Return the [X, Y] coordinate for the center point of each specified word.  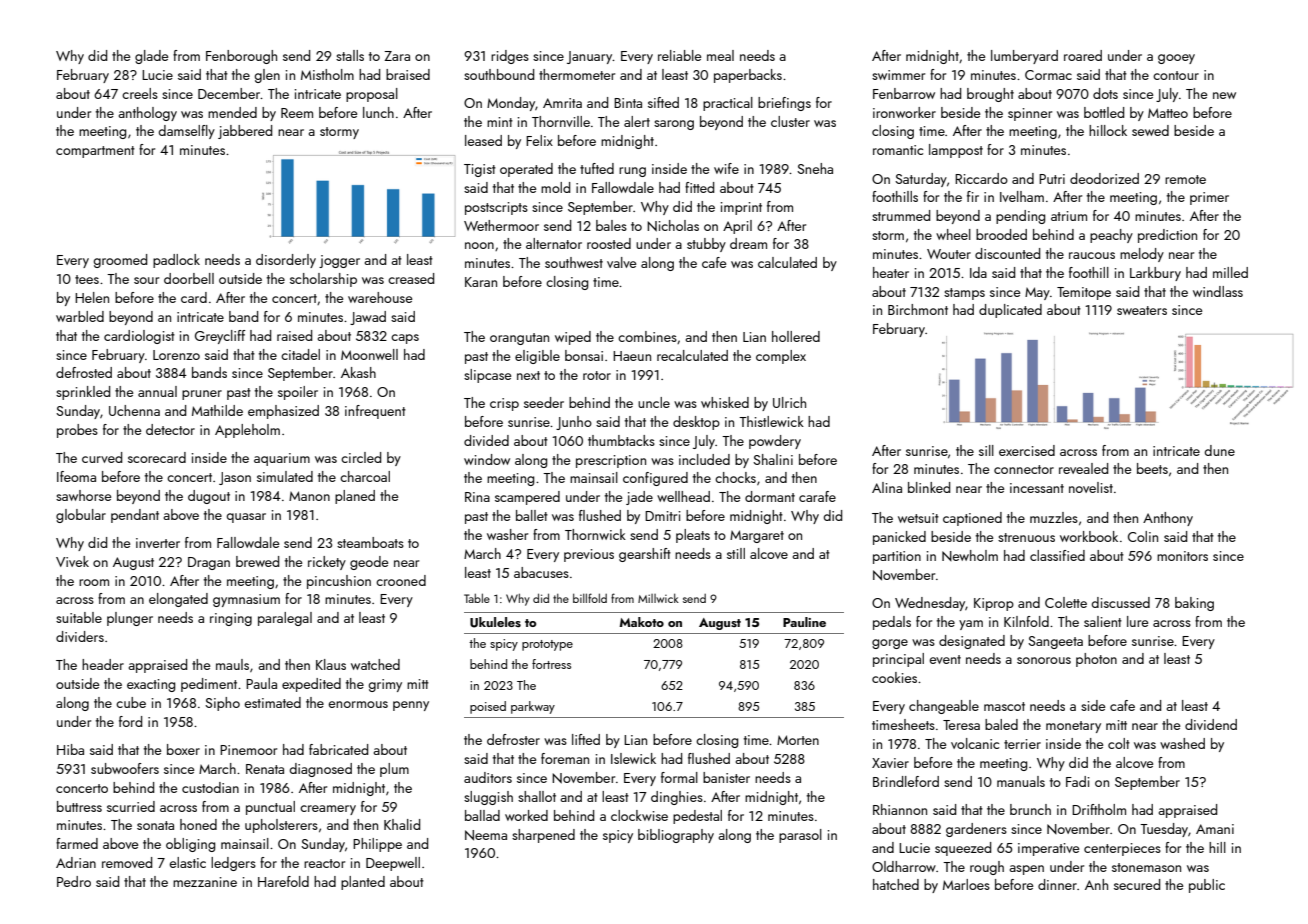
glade [151, 57]
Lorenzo [176, 355]
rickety [327, 563]
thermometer [577, 74]
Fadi [1078, 781]
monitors [1182, 556]
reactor [324, 863]
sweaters [1142, 310]
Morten [798, 740]
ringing [231, 619]
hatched [896, 884]
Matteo [1168, 113]
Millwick [658, 598]
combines [647, 336]
